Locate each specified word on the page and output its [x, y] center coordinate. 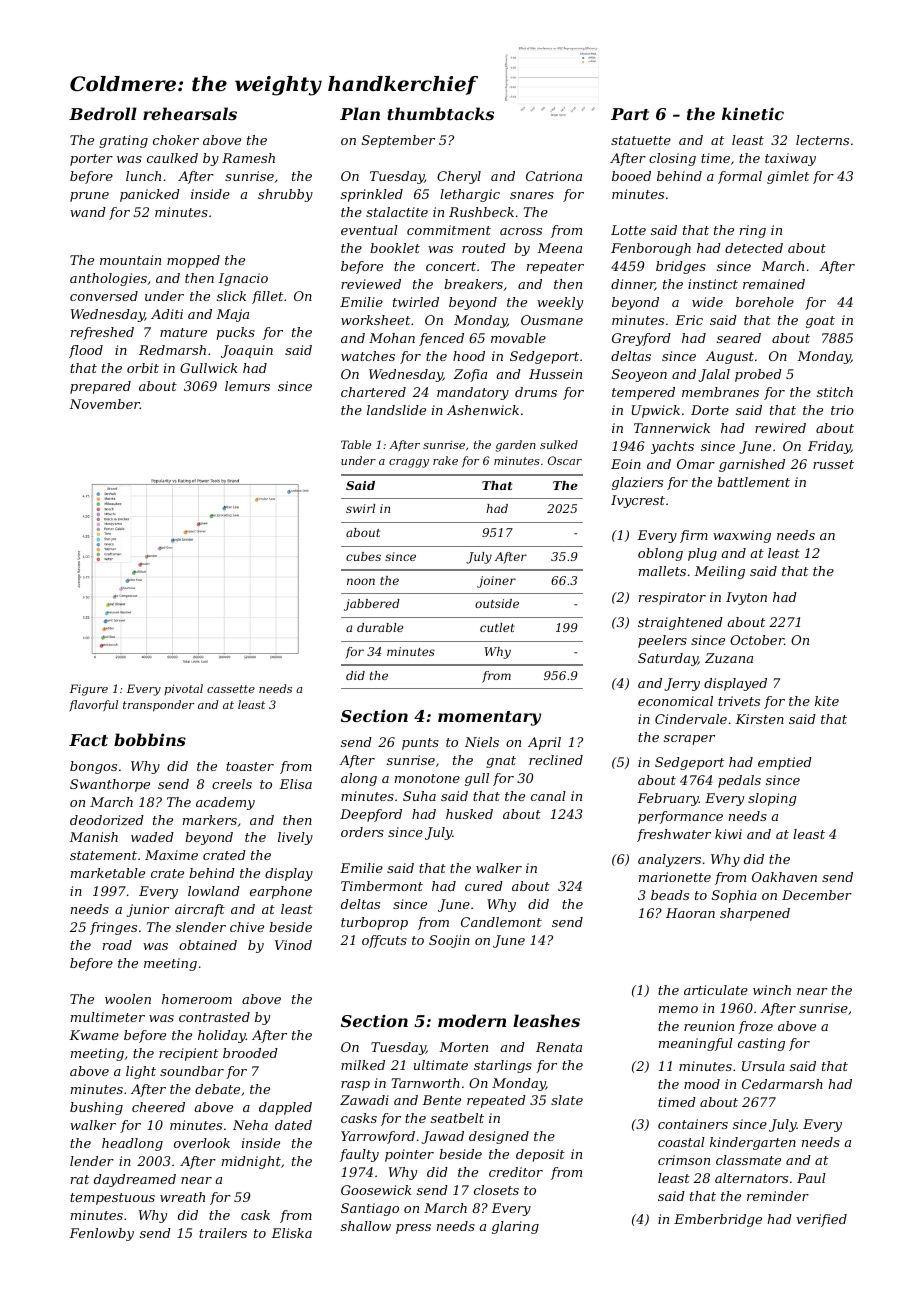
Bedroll [103, 113]
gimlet [788, 177]
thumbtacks [440, 113]
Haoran [690, 913]
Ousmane [552, 320]
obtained [208, 945]
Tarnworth [426, 1083]
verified [821, 1220]
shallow [366, 1226]
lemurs [247, 386]
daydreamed [135, 1180]
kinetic [753, 113]
